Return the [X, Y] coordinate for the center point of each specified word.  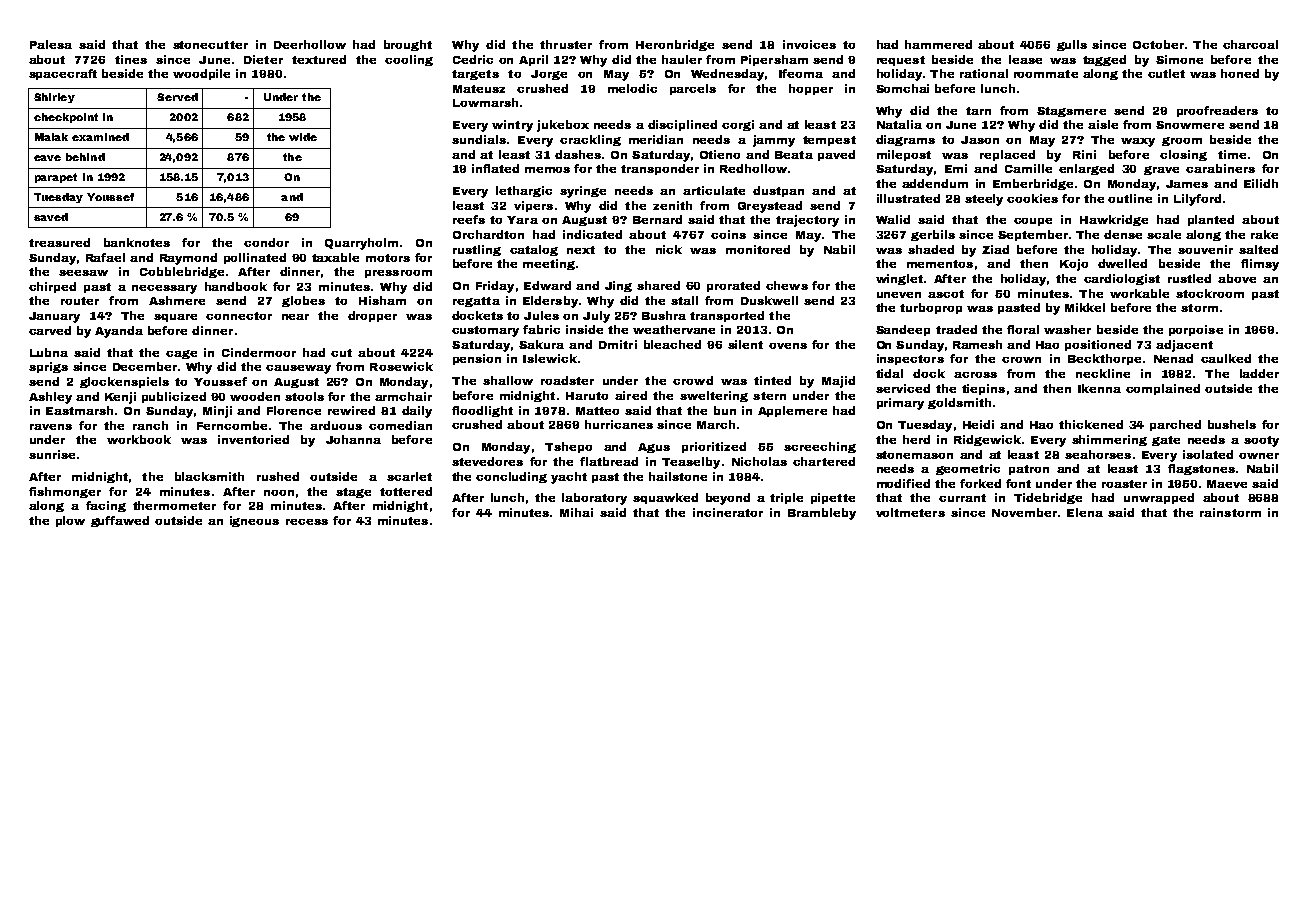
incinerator [728, 512]
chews [787, 285]
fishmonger [65, 492]
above [1237, 278]
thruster [566, 44]
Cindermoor [259, 352]
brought [408, 45]
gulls [1072, 45]
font [1018, 483]
